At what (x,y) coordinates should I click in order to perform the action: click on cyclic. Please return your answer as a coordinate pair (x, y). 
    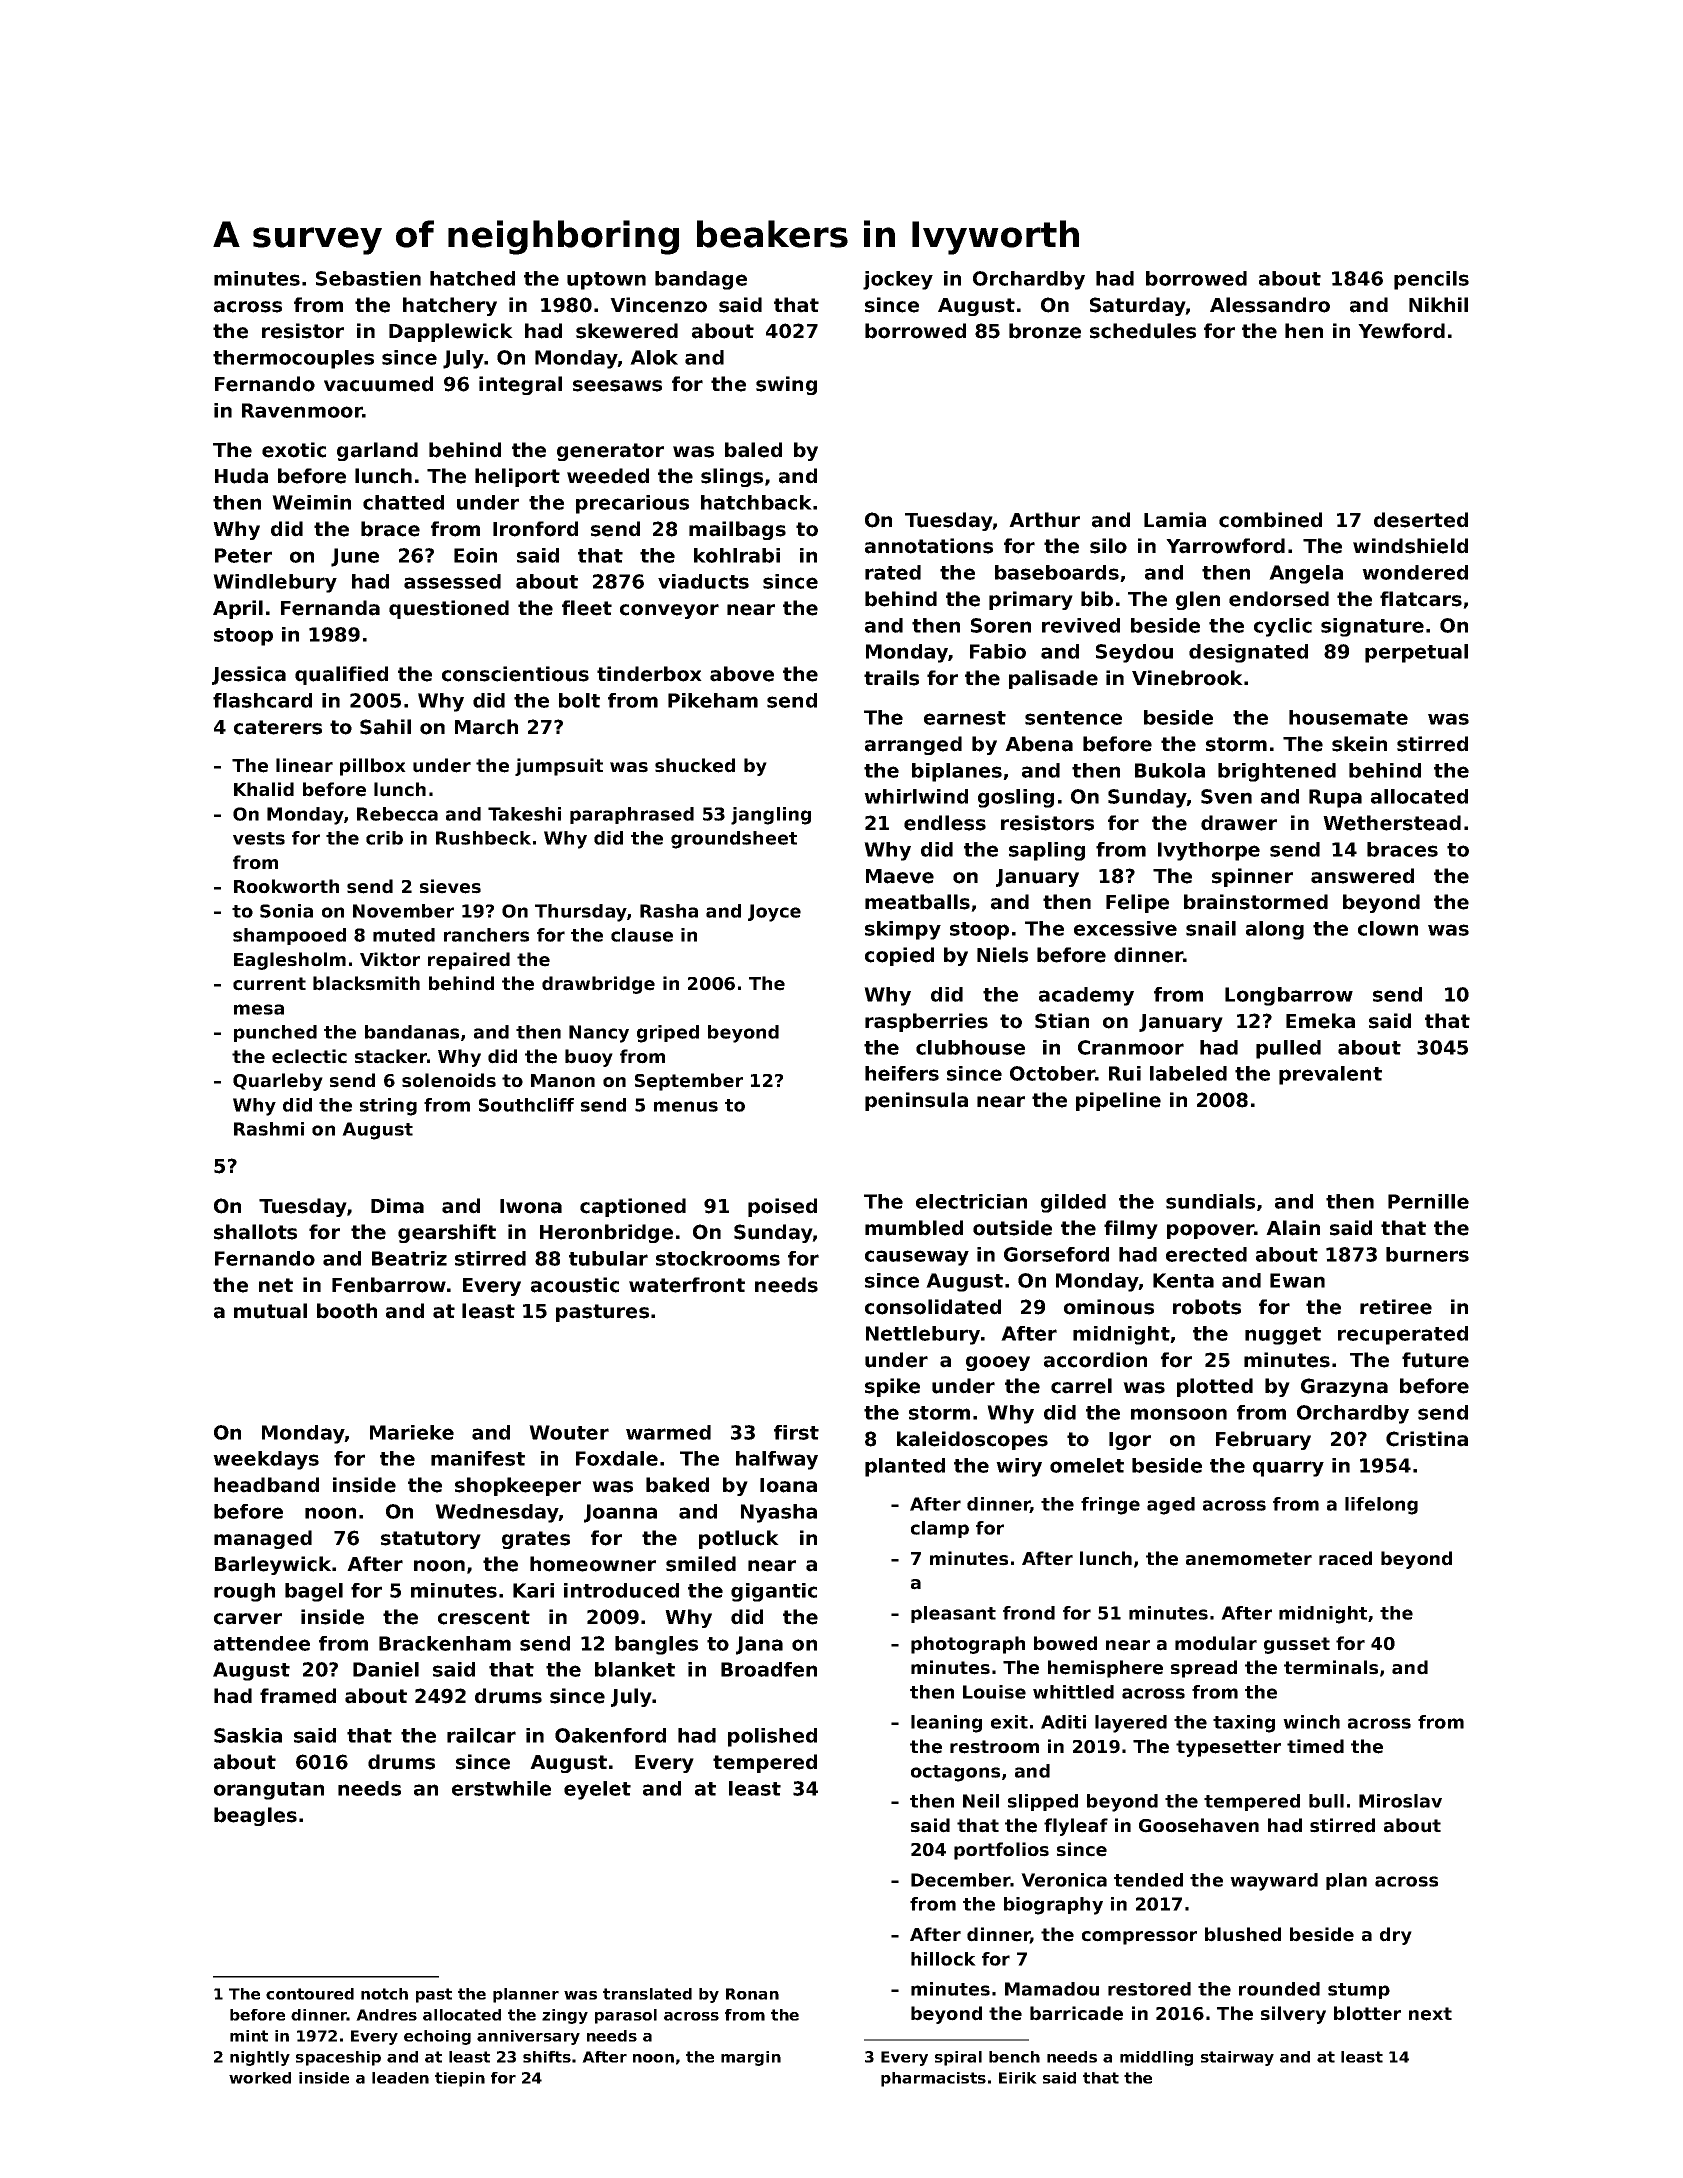
    Looking at the image, I should click on (1283, 627).
